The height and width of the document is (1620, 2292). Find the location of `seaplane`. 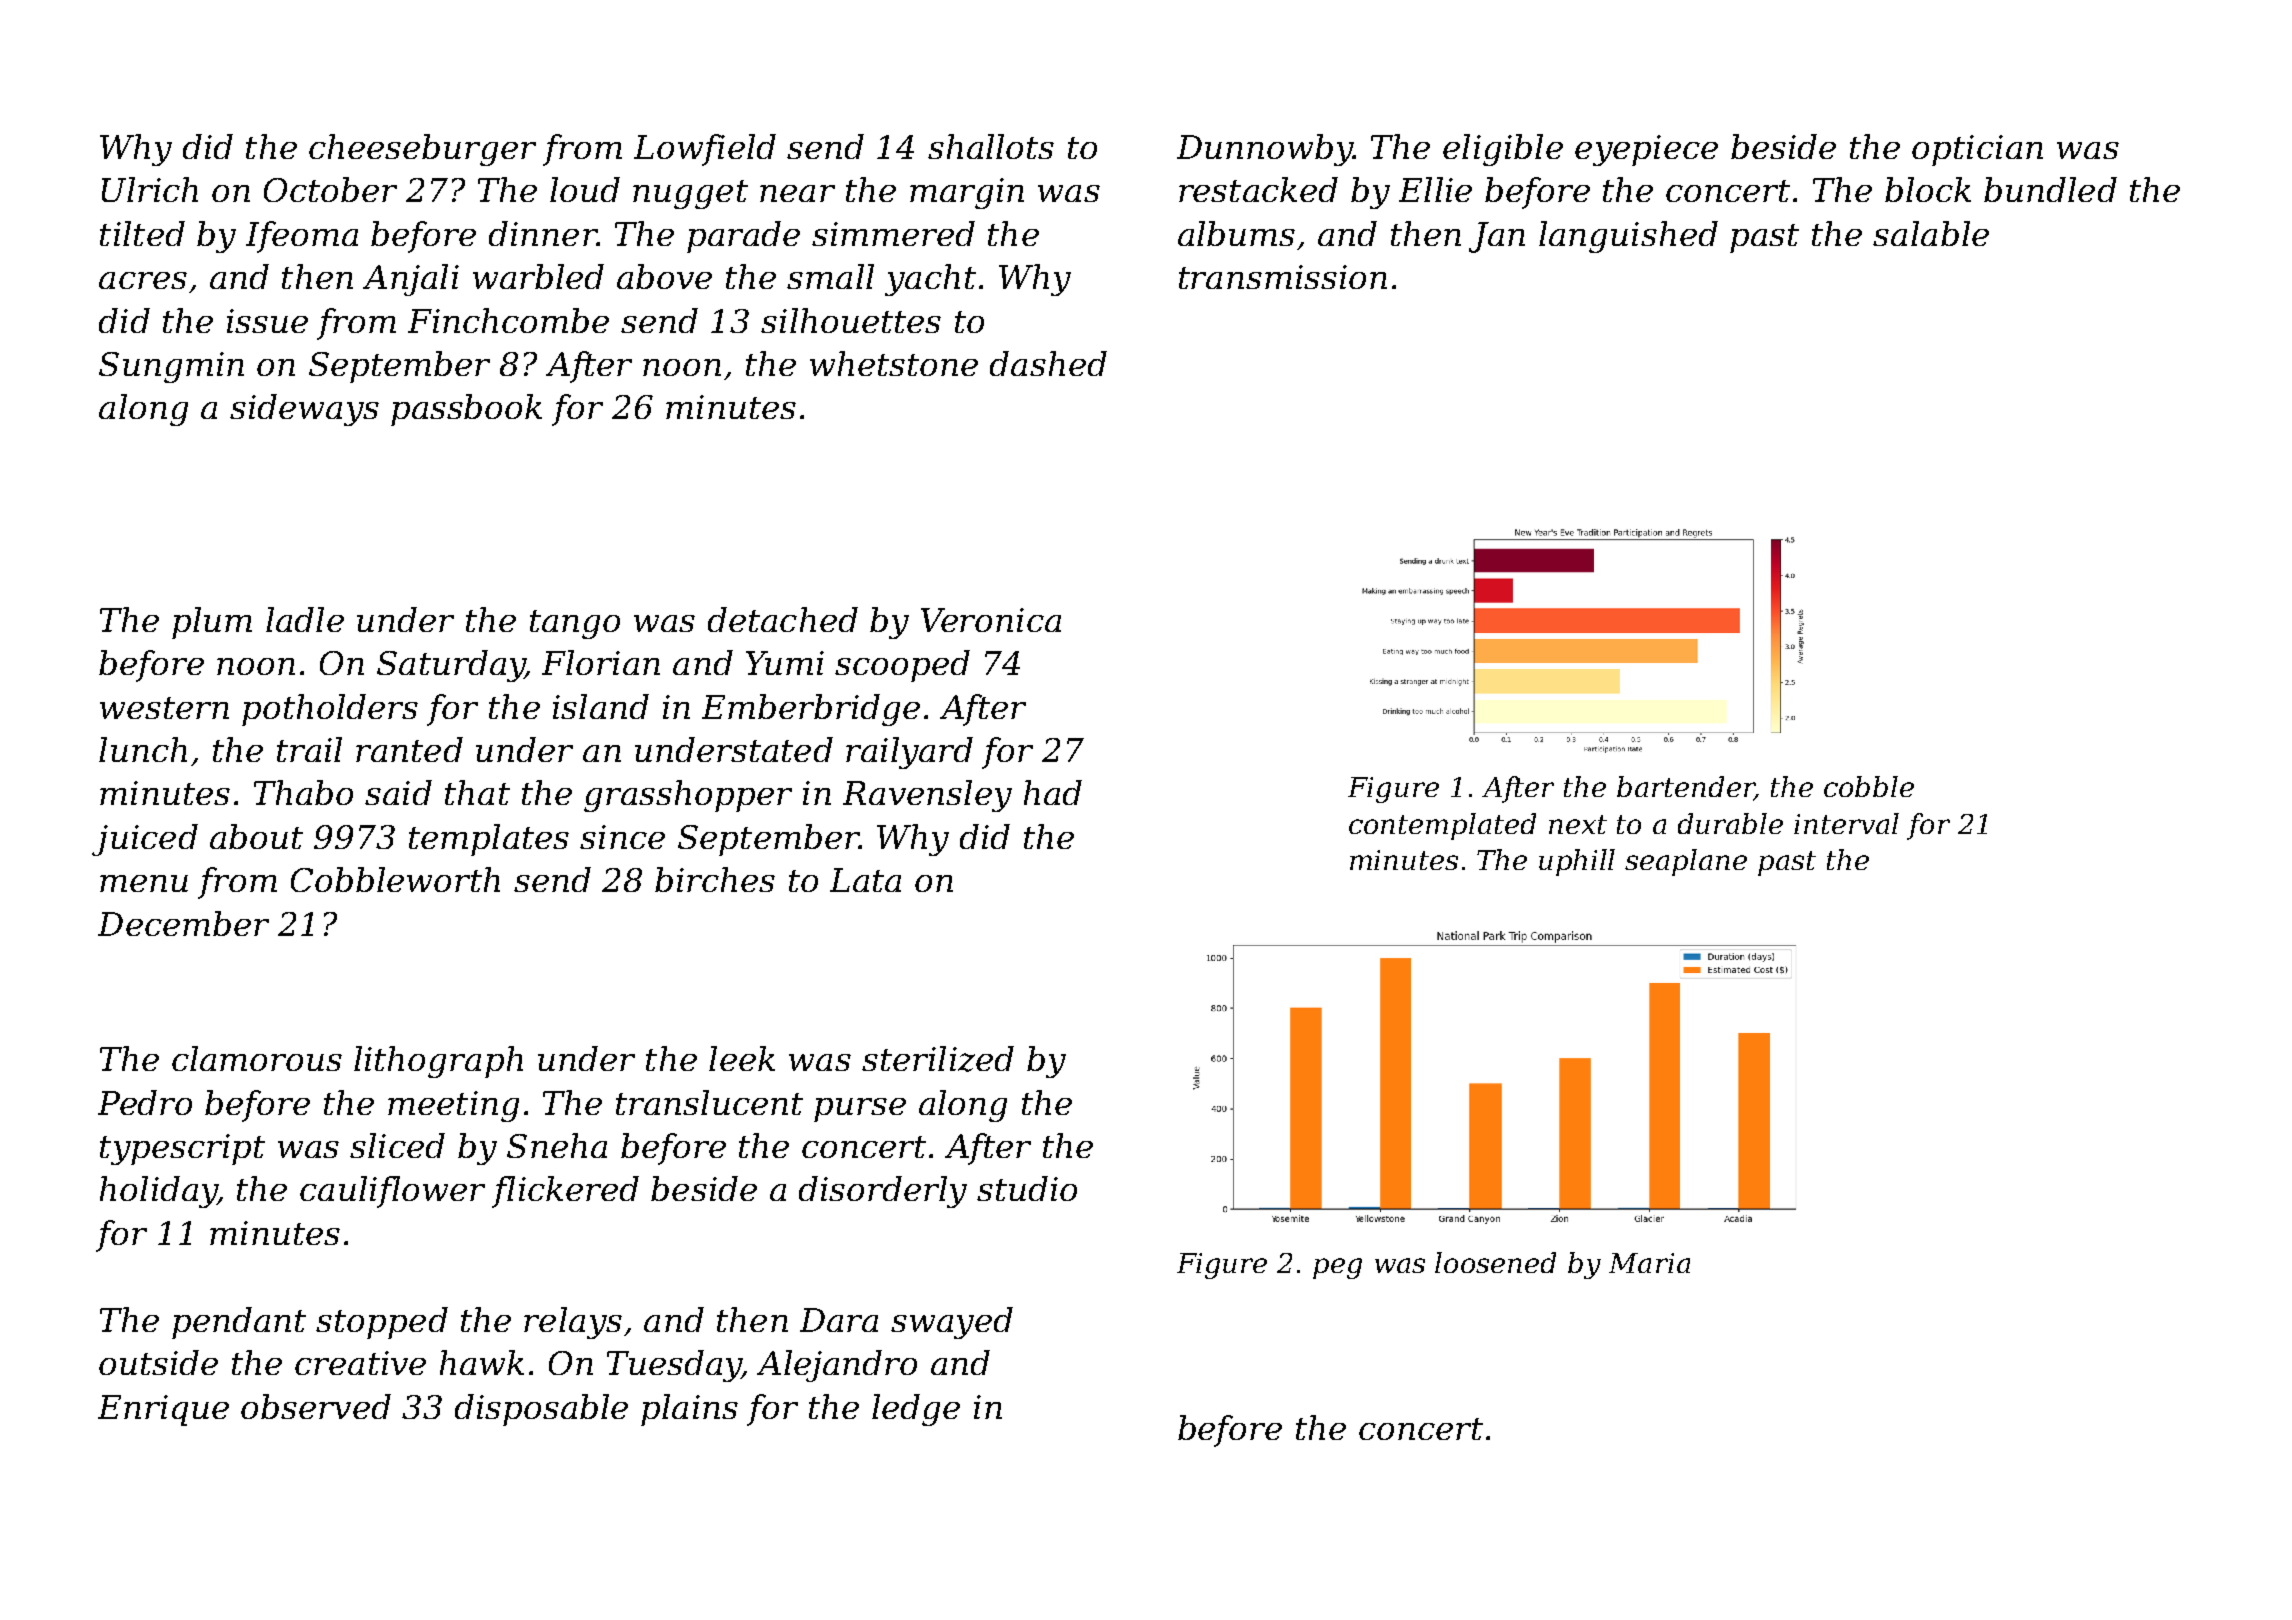

seaplane is located at coordinates (1686, 862).
